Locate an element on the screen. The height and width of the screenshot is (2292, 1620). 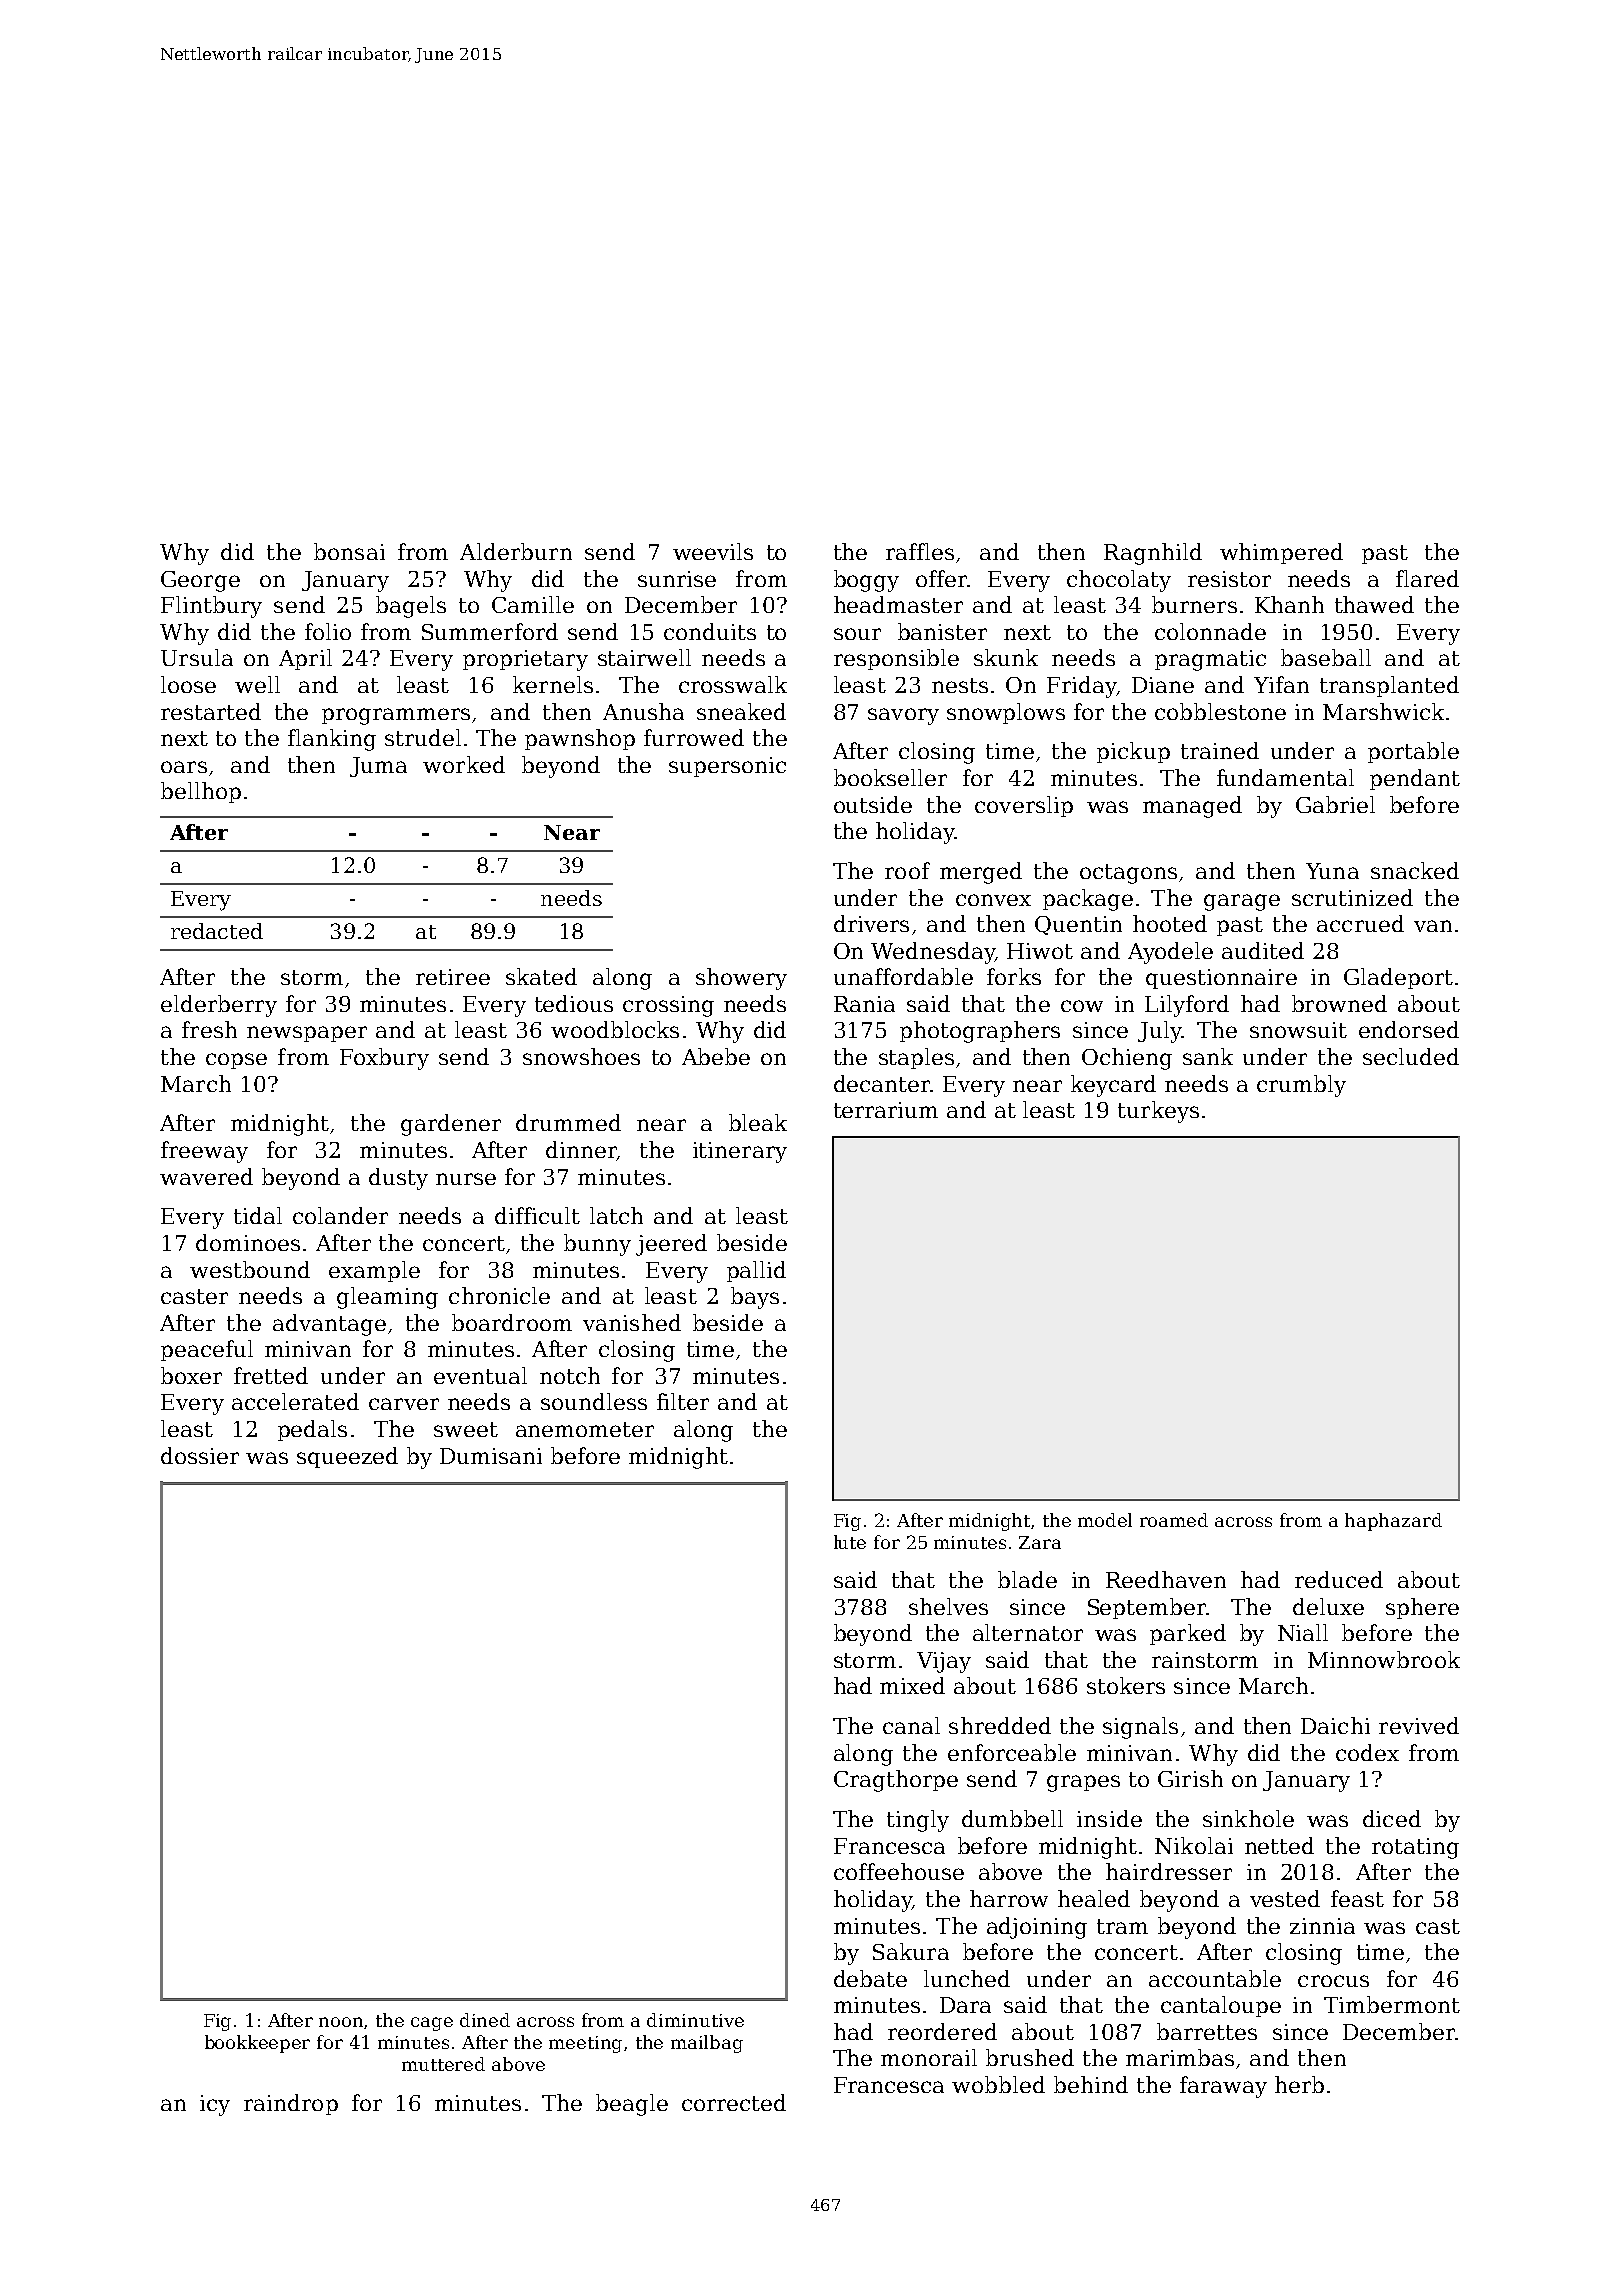
accrued is located at coordinates (1360, 923).
